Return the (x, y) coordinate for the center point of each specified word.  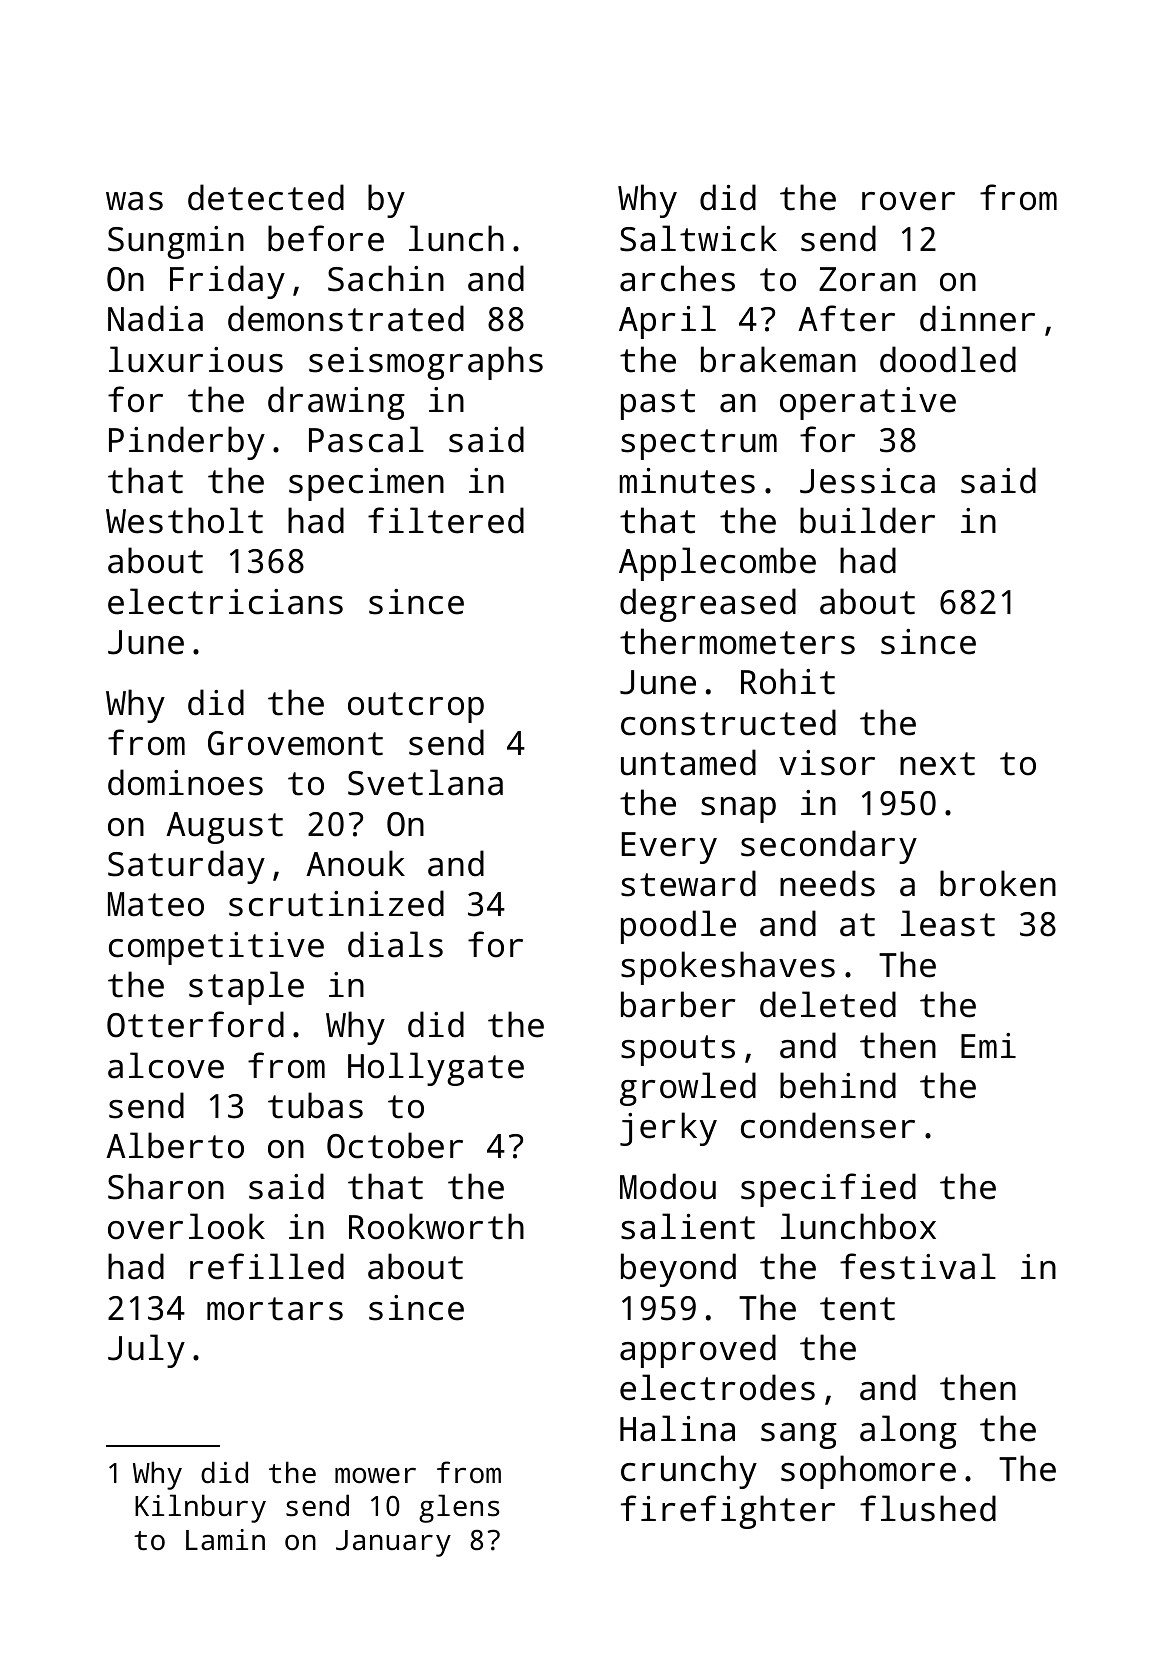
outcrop (416, 707)
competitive (216, 948)
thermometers (737, 641)
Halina (677, 1428)
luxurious (196, 359)
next (937, 764)
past (658, 404)
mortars (275, 1309)
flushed (928, 1508)
